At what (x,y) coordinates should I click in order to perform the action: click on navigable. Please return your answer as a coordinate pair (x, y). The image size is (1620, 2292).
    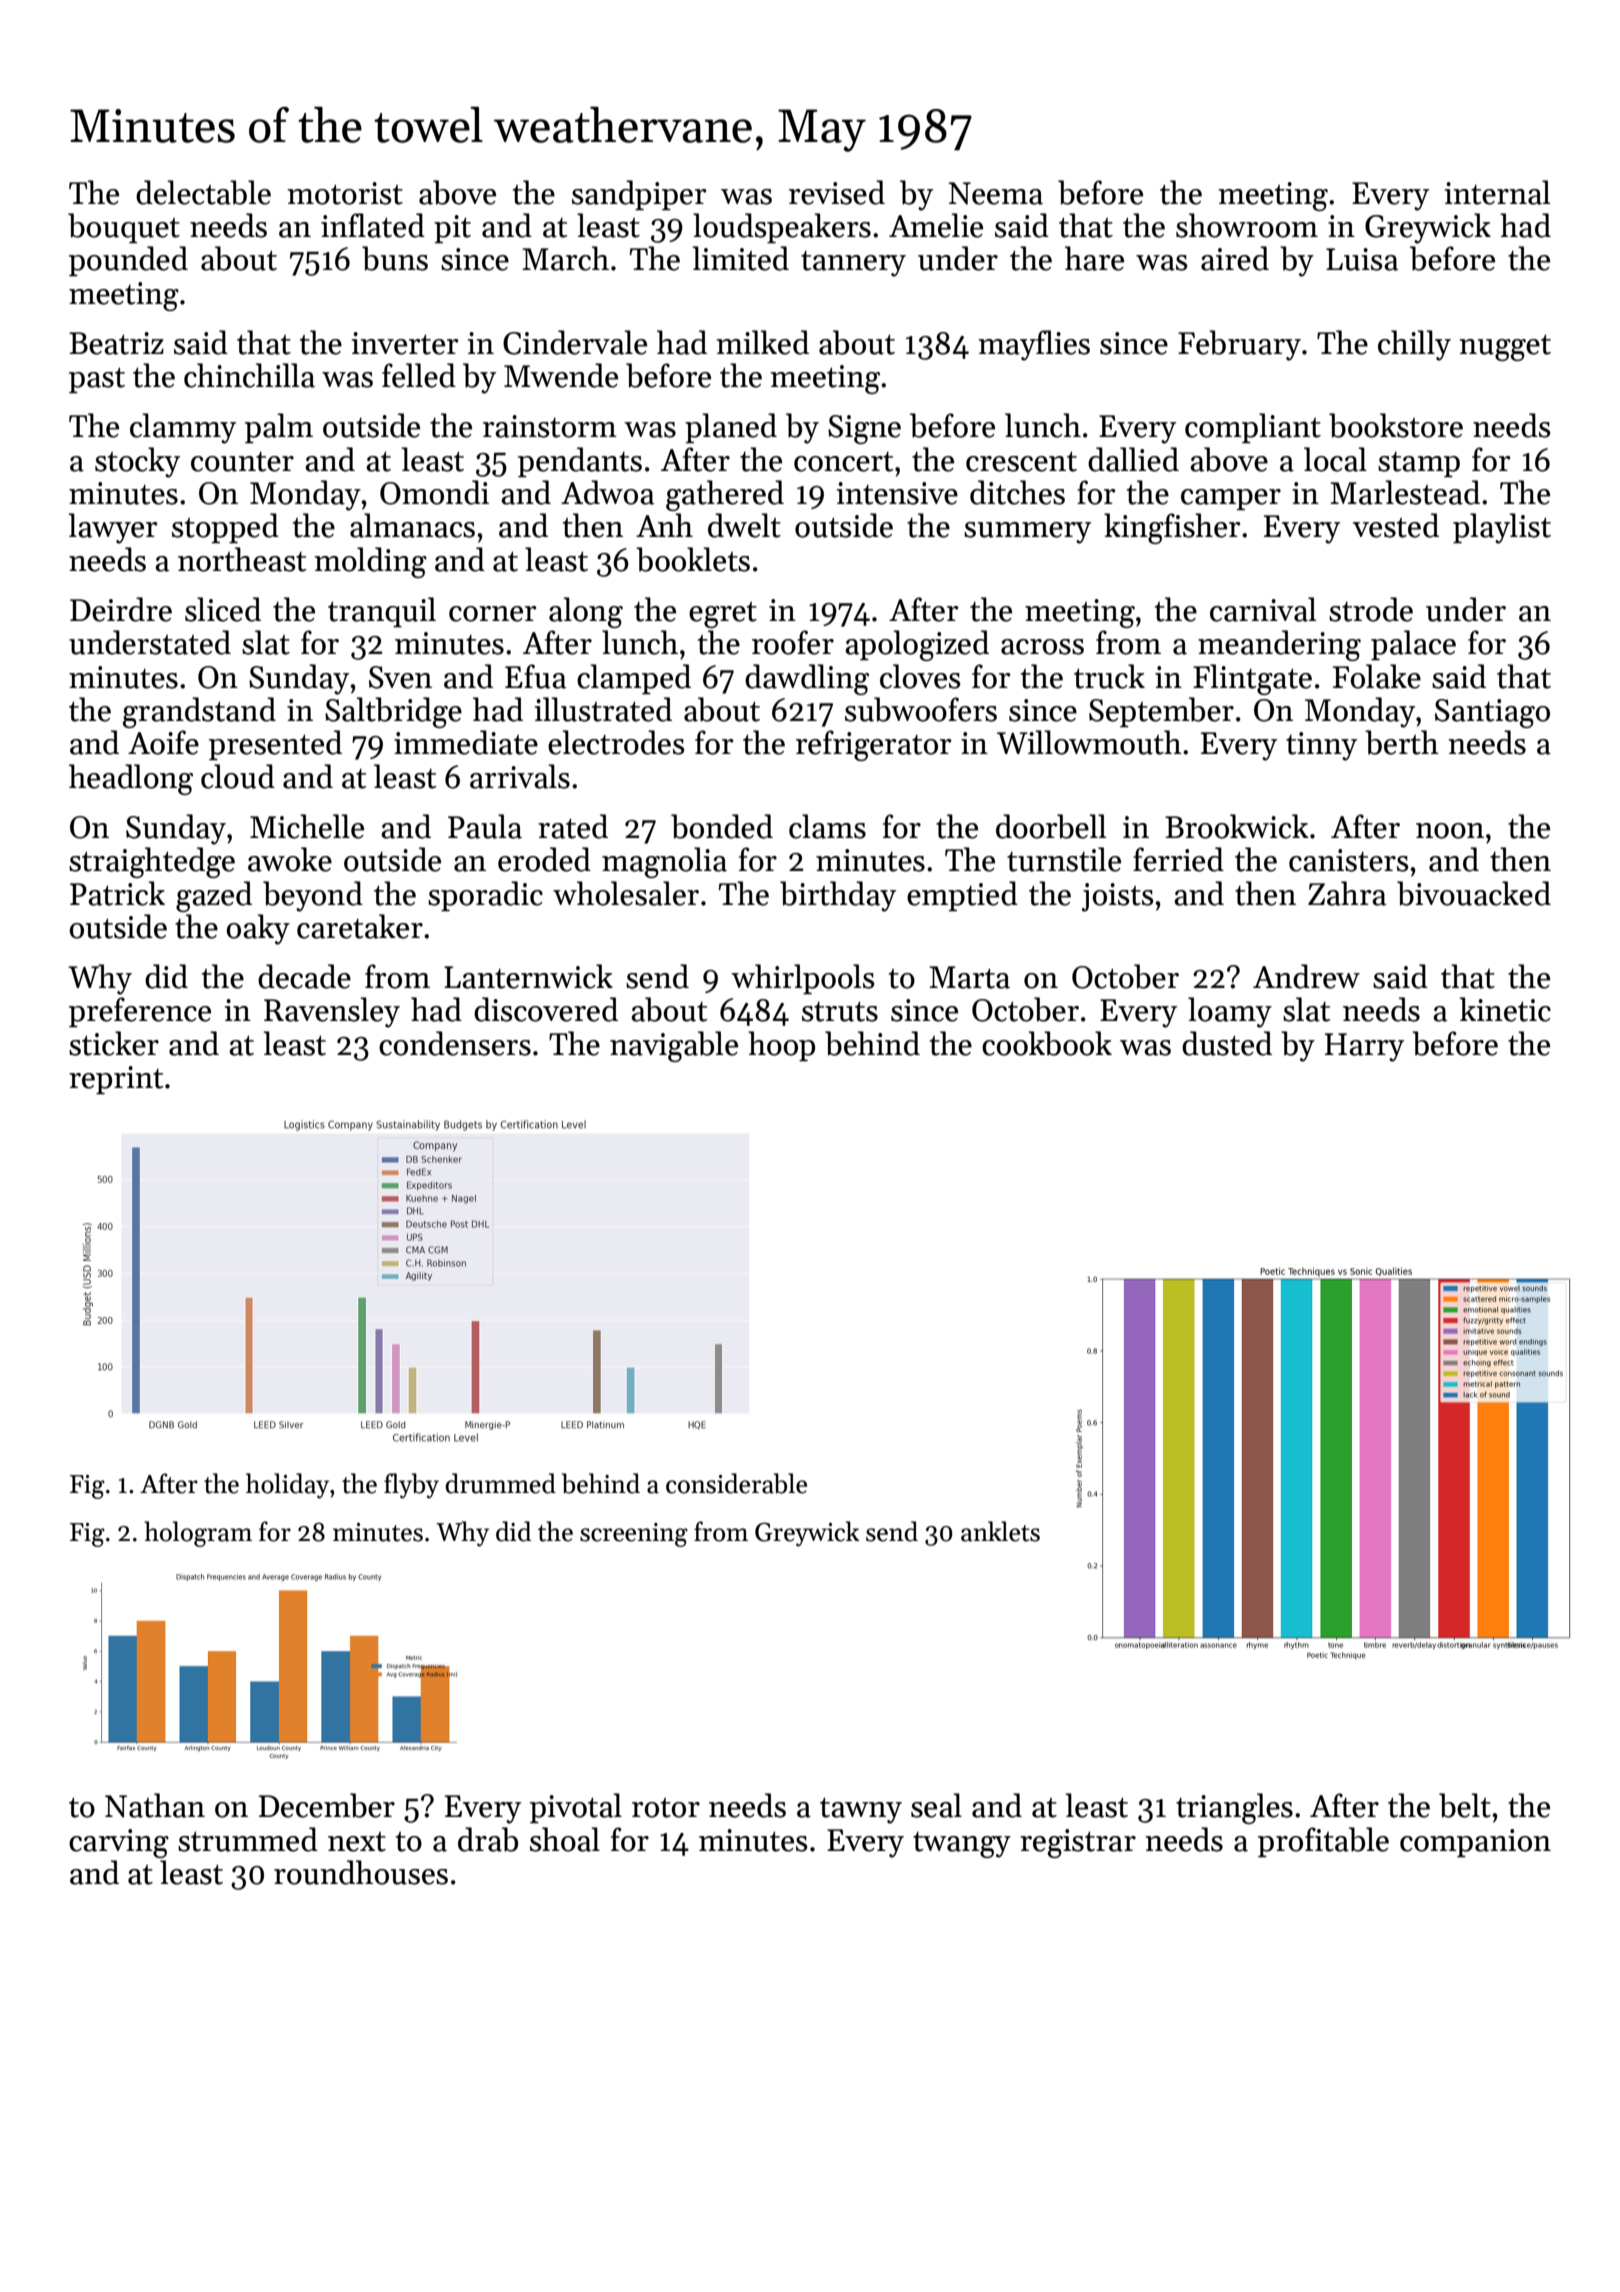
    Looking at the image, I should click on (674, 1046).
